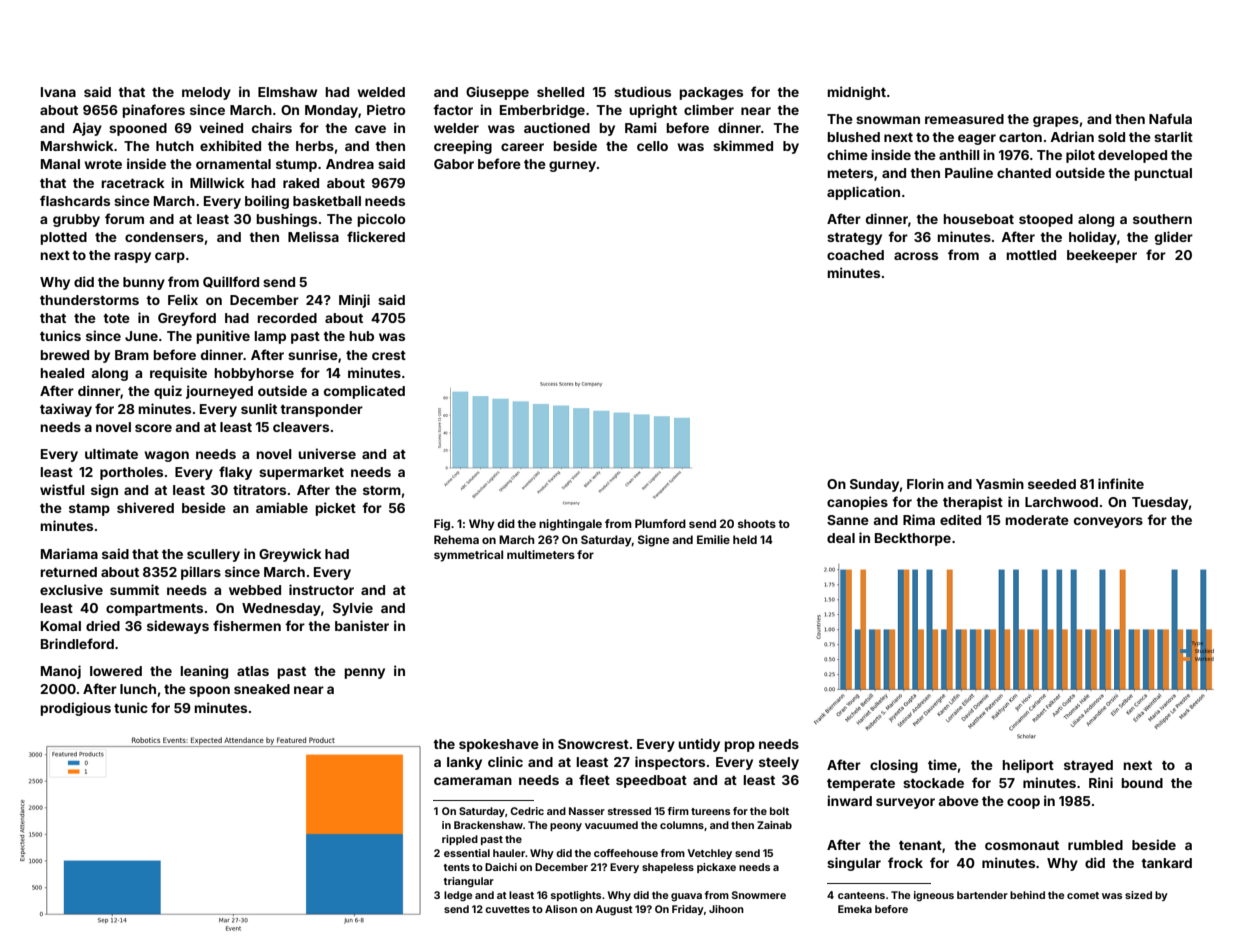  I want to click on midnight, so click(856, 93).
